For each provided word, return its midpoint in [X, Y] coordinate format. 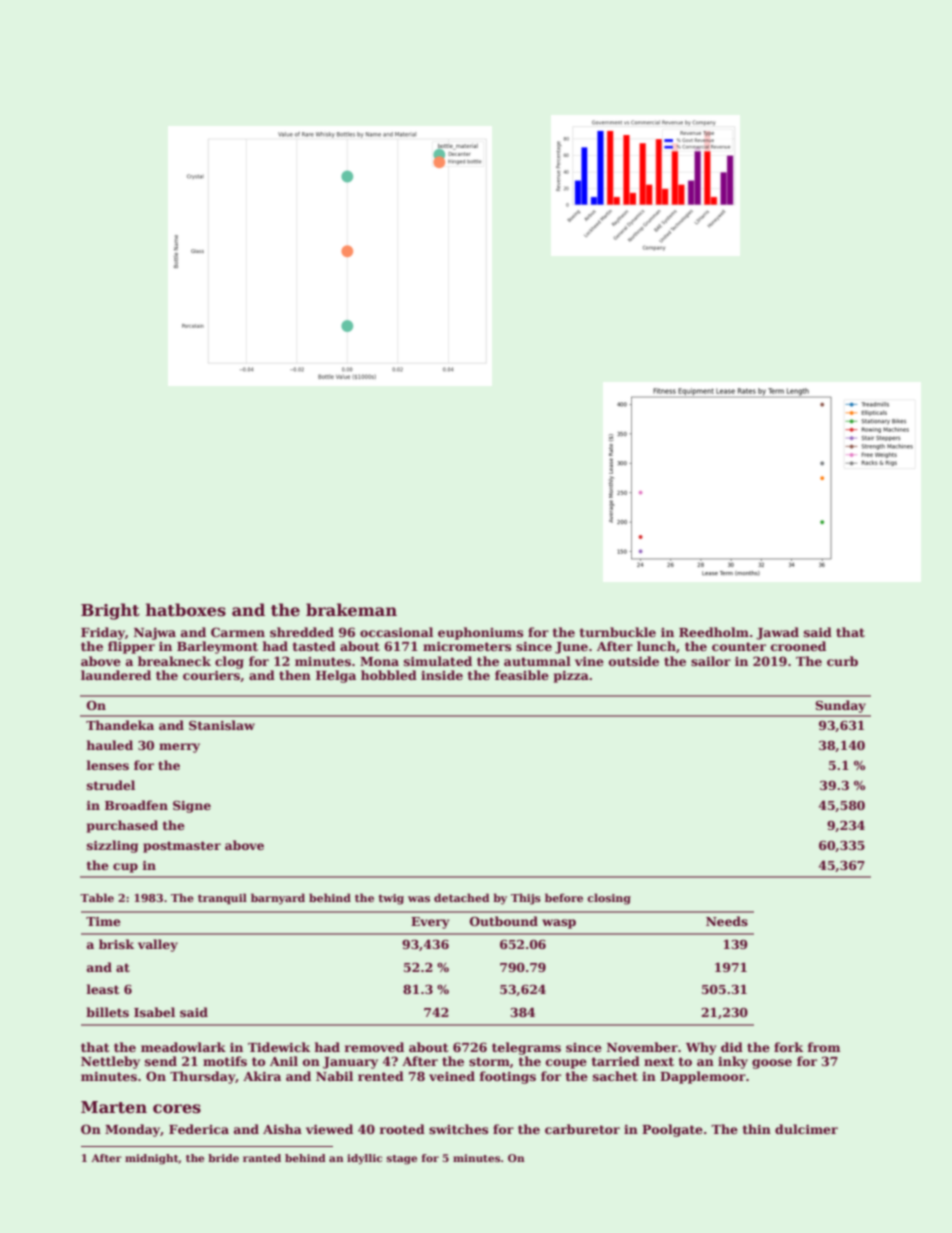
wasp [559, 924]
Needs [727, 921]
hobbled [389, 675]
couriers [211, 675]
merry [179, 748]
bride [223, 1158]
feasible [522, 675]
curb [842, 661]
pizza [571, 676]
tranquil [222, 898]
